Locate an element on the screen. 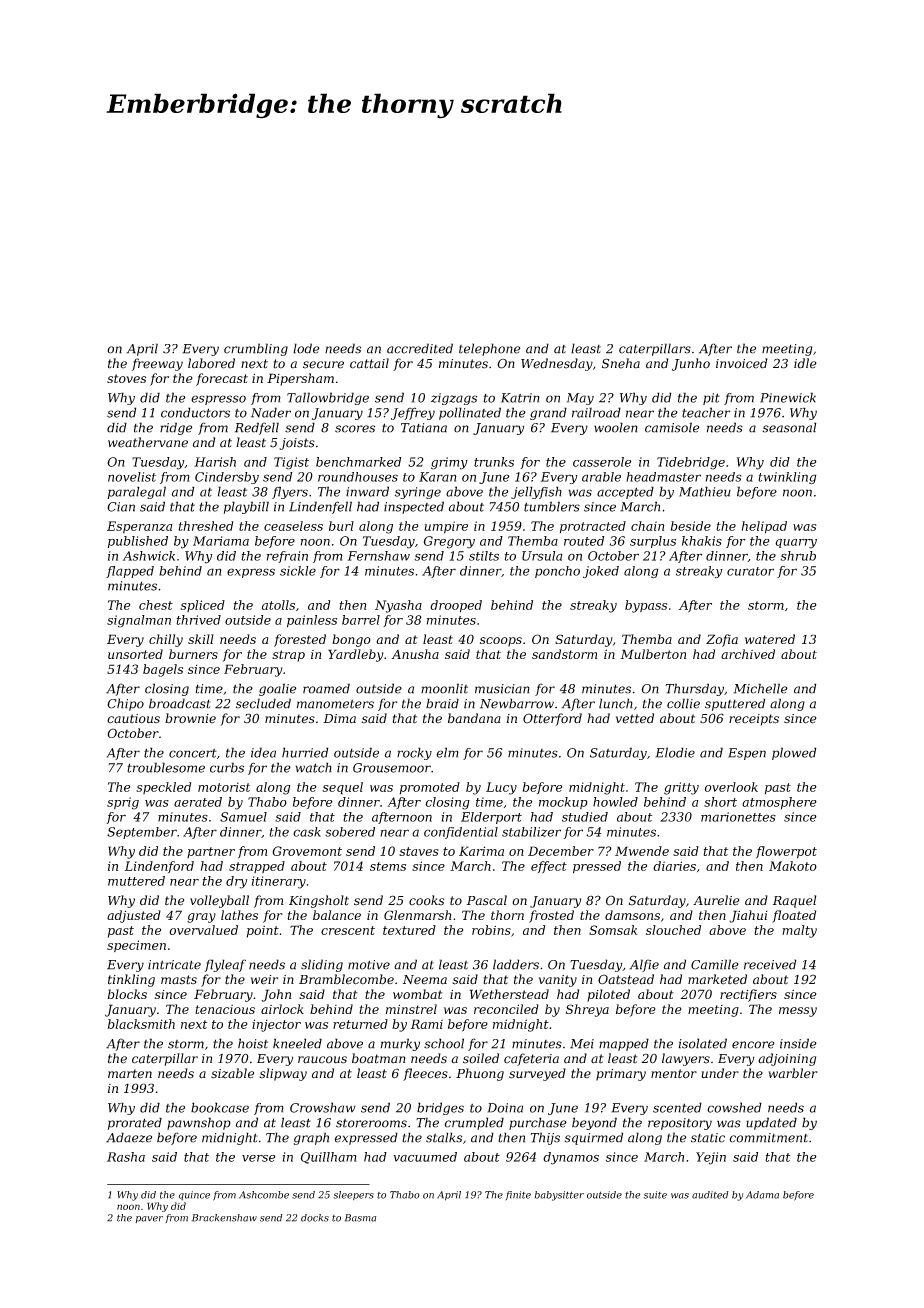 The width and height of the screenshot is (924, 1308). muttered is located at coordinates (136, 881).
